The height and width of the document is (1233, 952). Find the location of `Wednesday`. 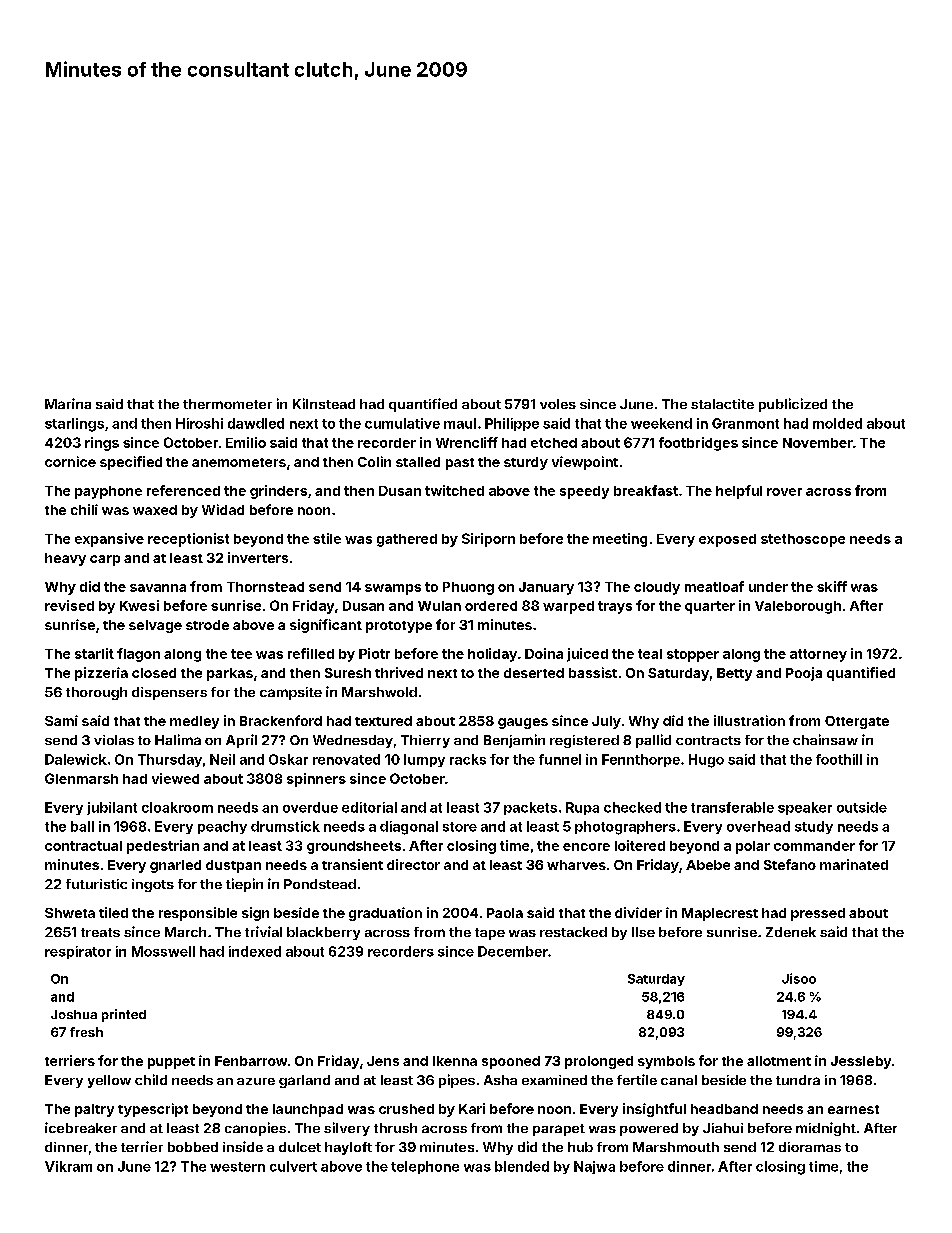

Wednesday is located at coordinates (353, 741).
